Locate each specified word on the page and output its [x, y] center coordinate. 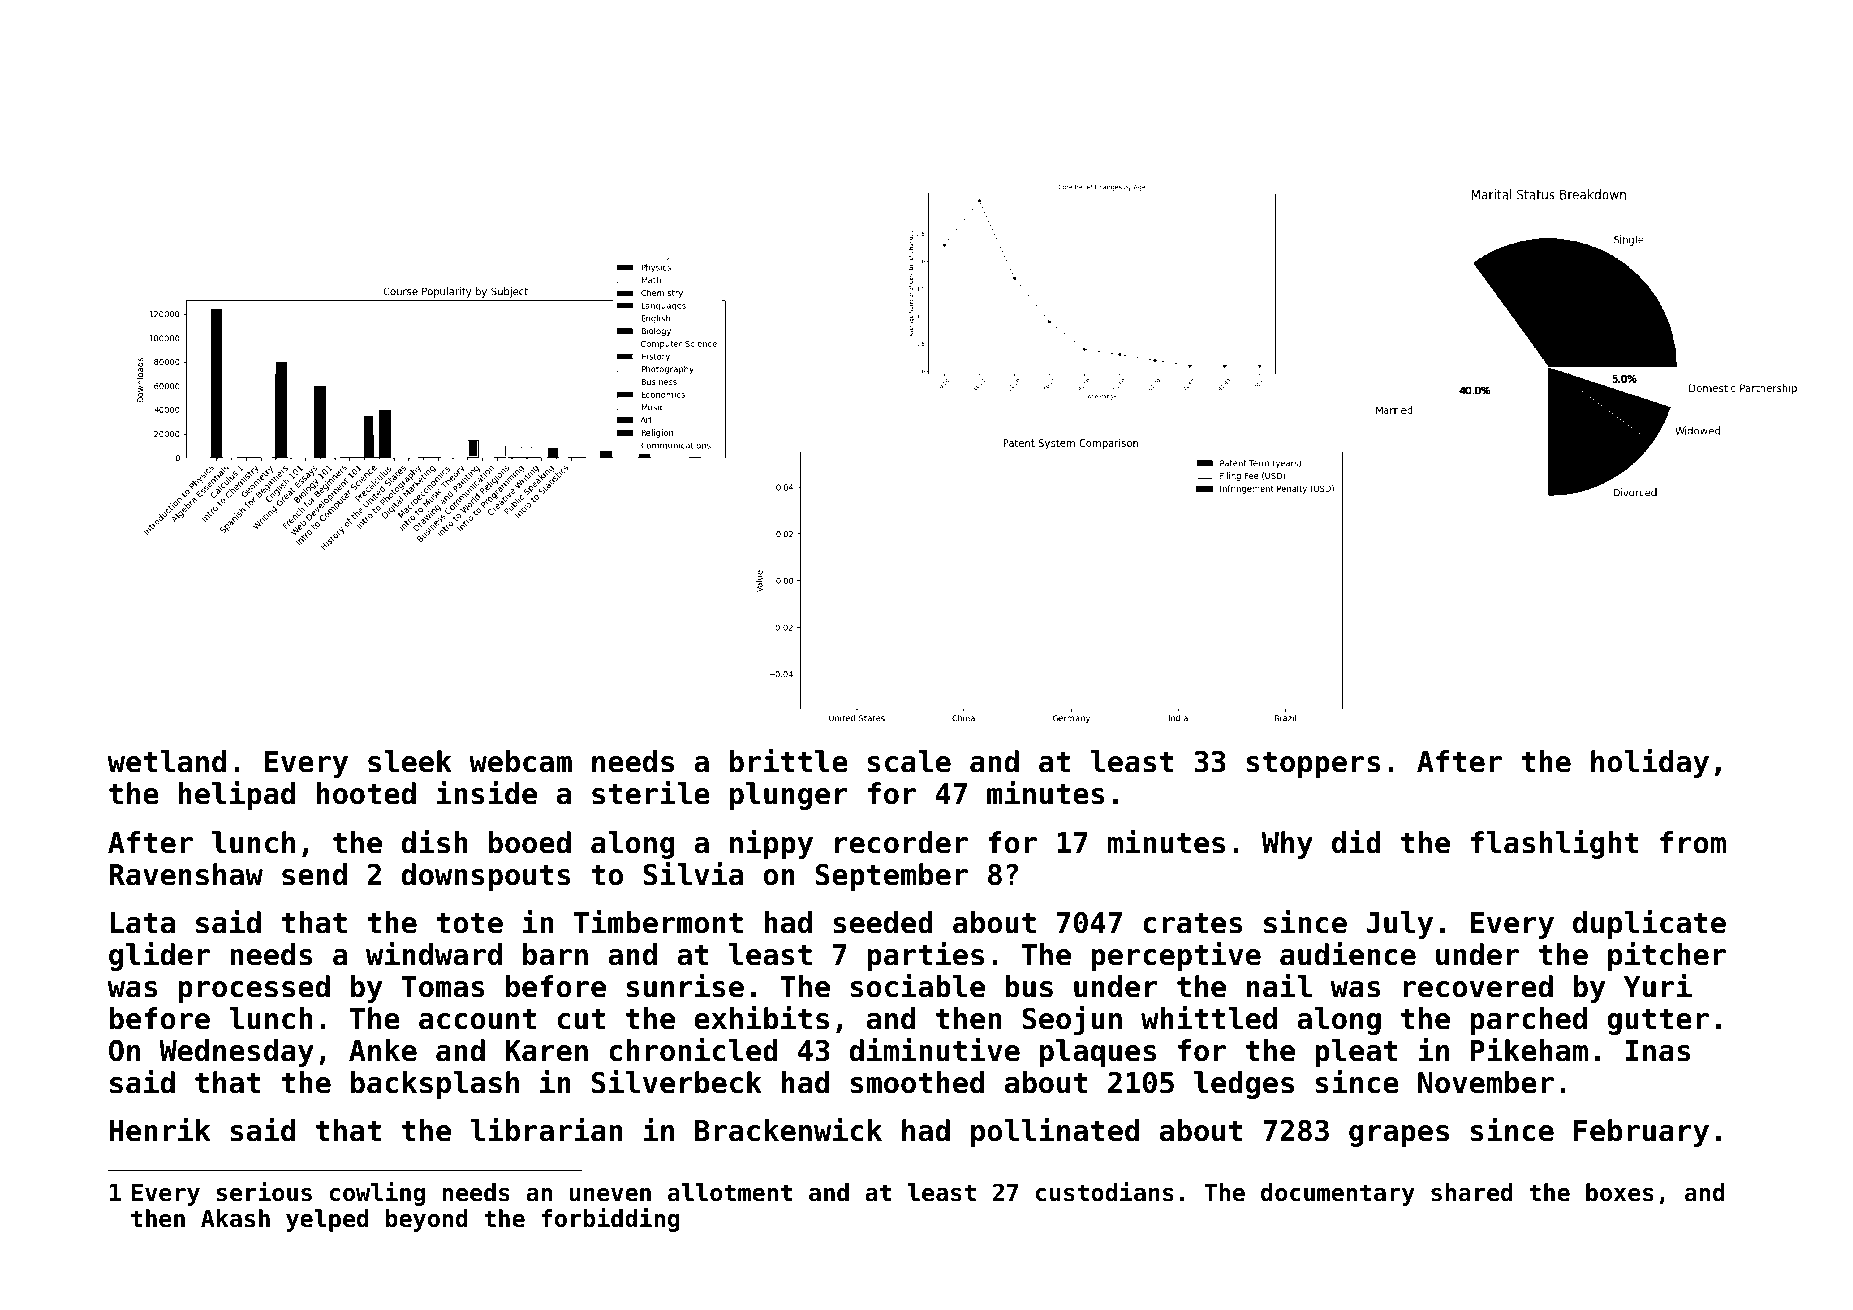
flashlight [1555, 844]
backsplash [435, 1085]
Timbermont [658, 921]
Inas [1658, 1051]
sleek [410, 761]
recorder [901, 842]
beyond [427, 1220]
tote [469, 923]
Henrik [159, 1129]
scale [909, 761]
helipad [237, 795]
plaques [1098, 1053]
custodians [1105, 1192]
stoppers [1313, 765]
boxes [1620, 1192]
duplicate [1649, 924]
